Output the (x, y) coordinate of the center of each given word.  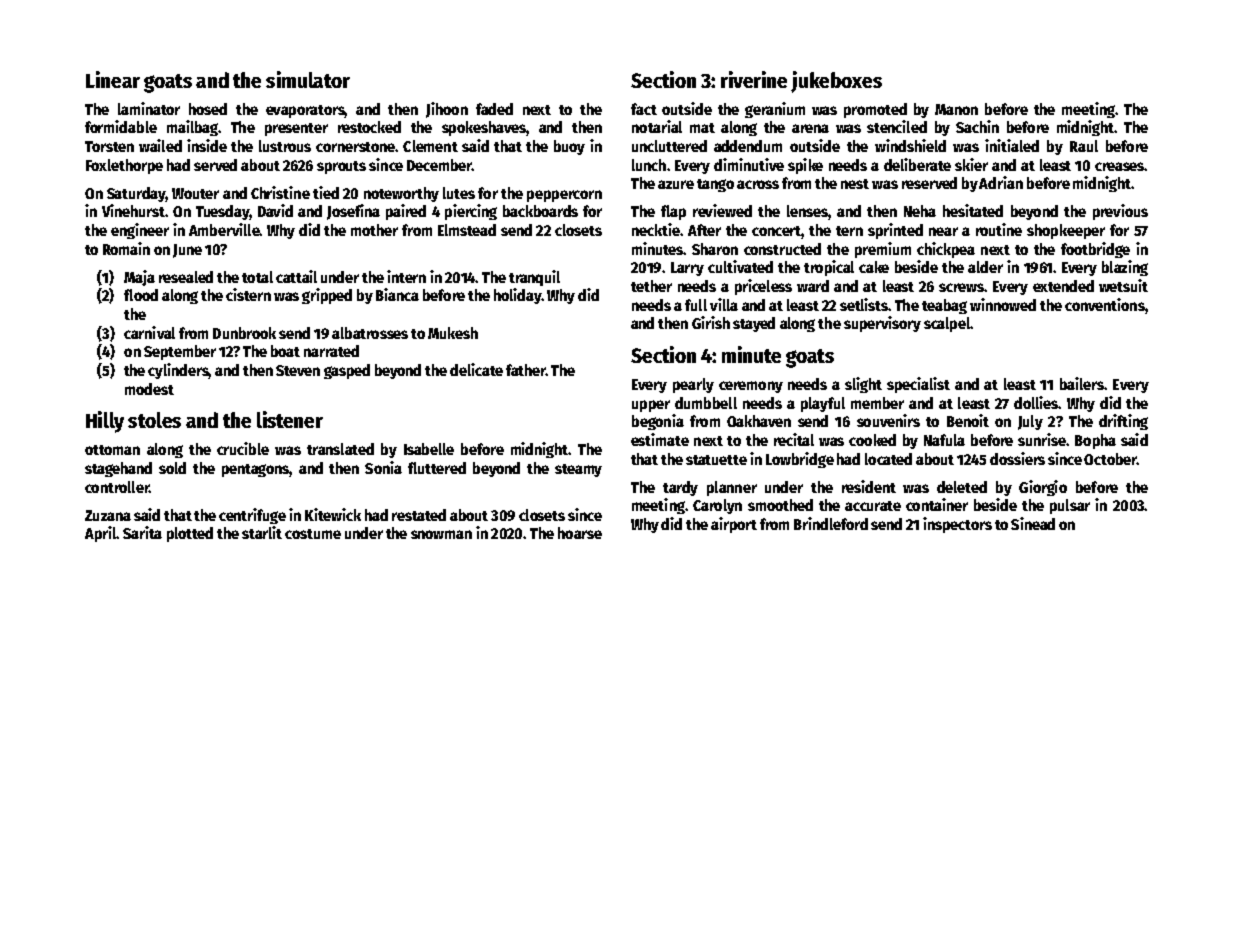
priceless (763, 287)
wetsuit (1123, 285)
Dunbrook (244, 333)
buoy (569, 147)
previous (1120, 212)
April (100, 534)
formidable (121, 126)
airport (734, 525)
